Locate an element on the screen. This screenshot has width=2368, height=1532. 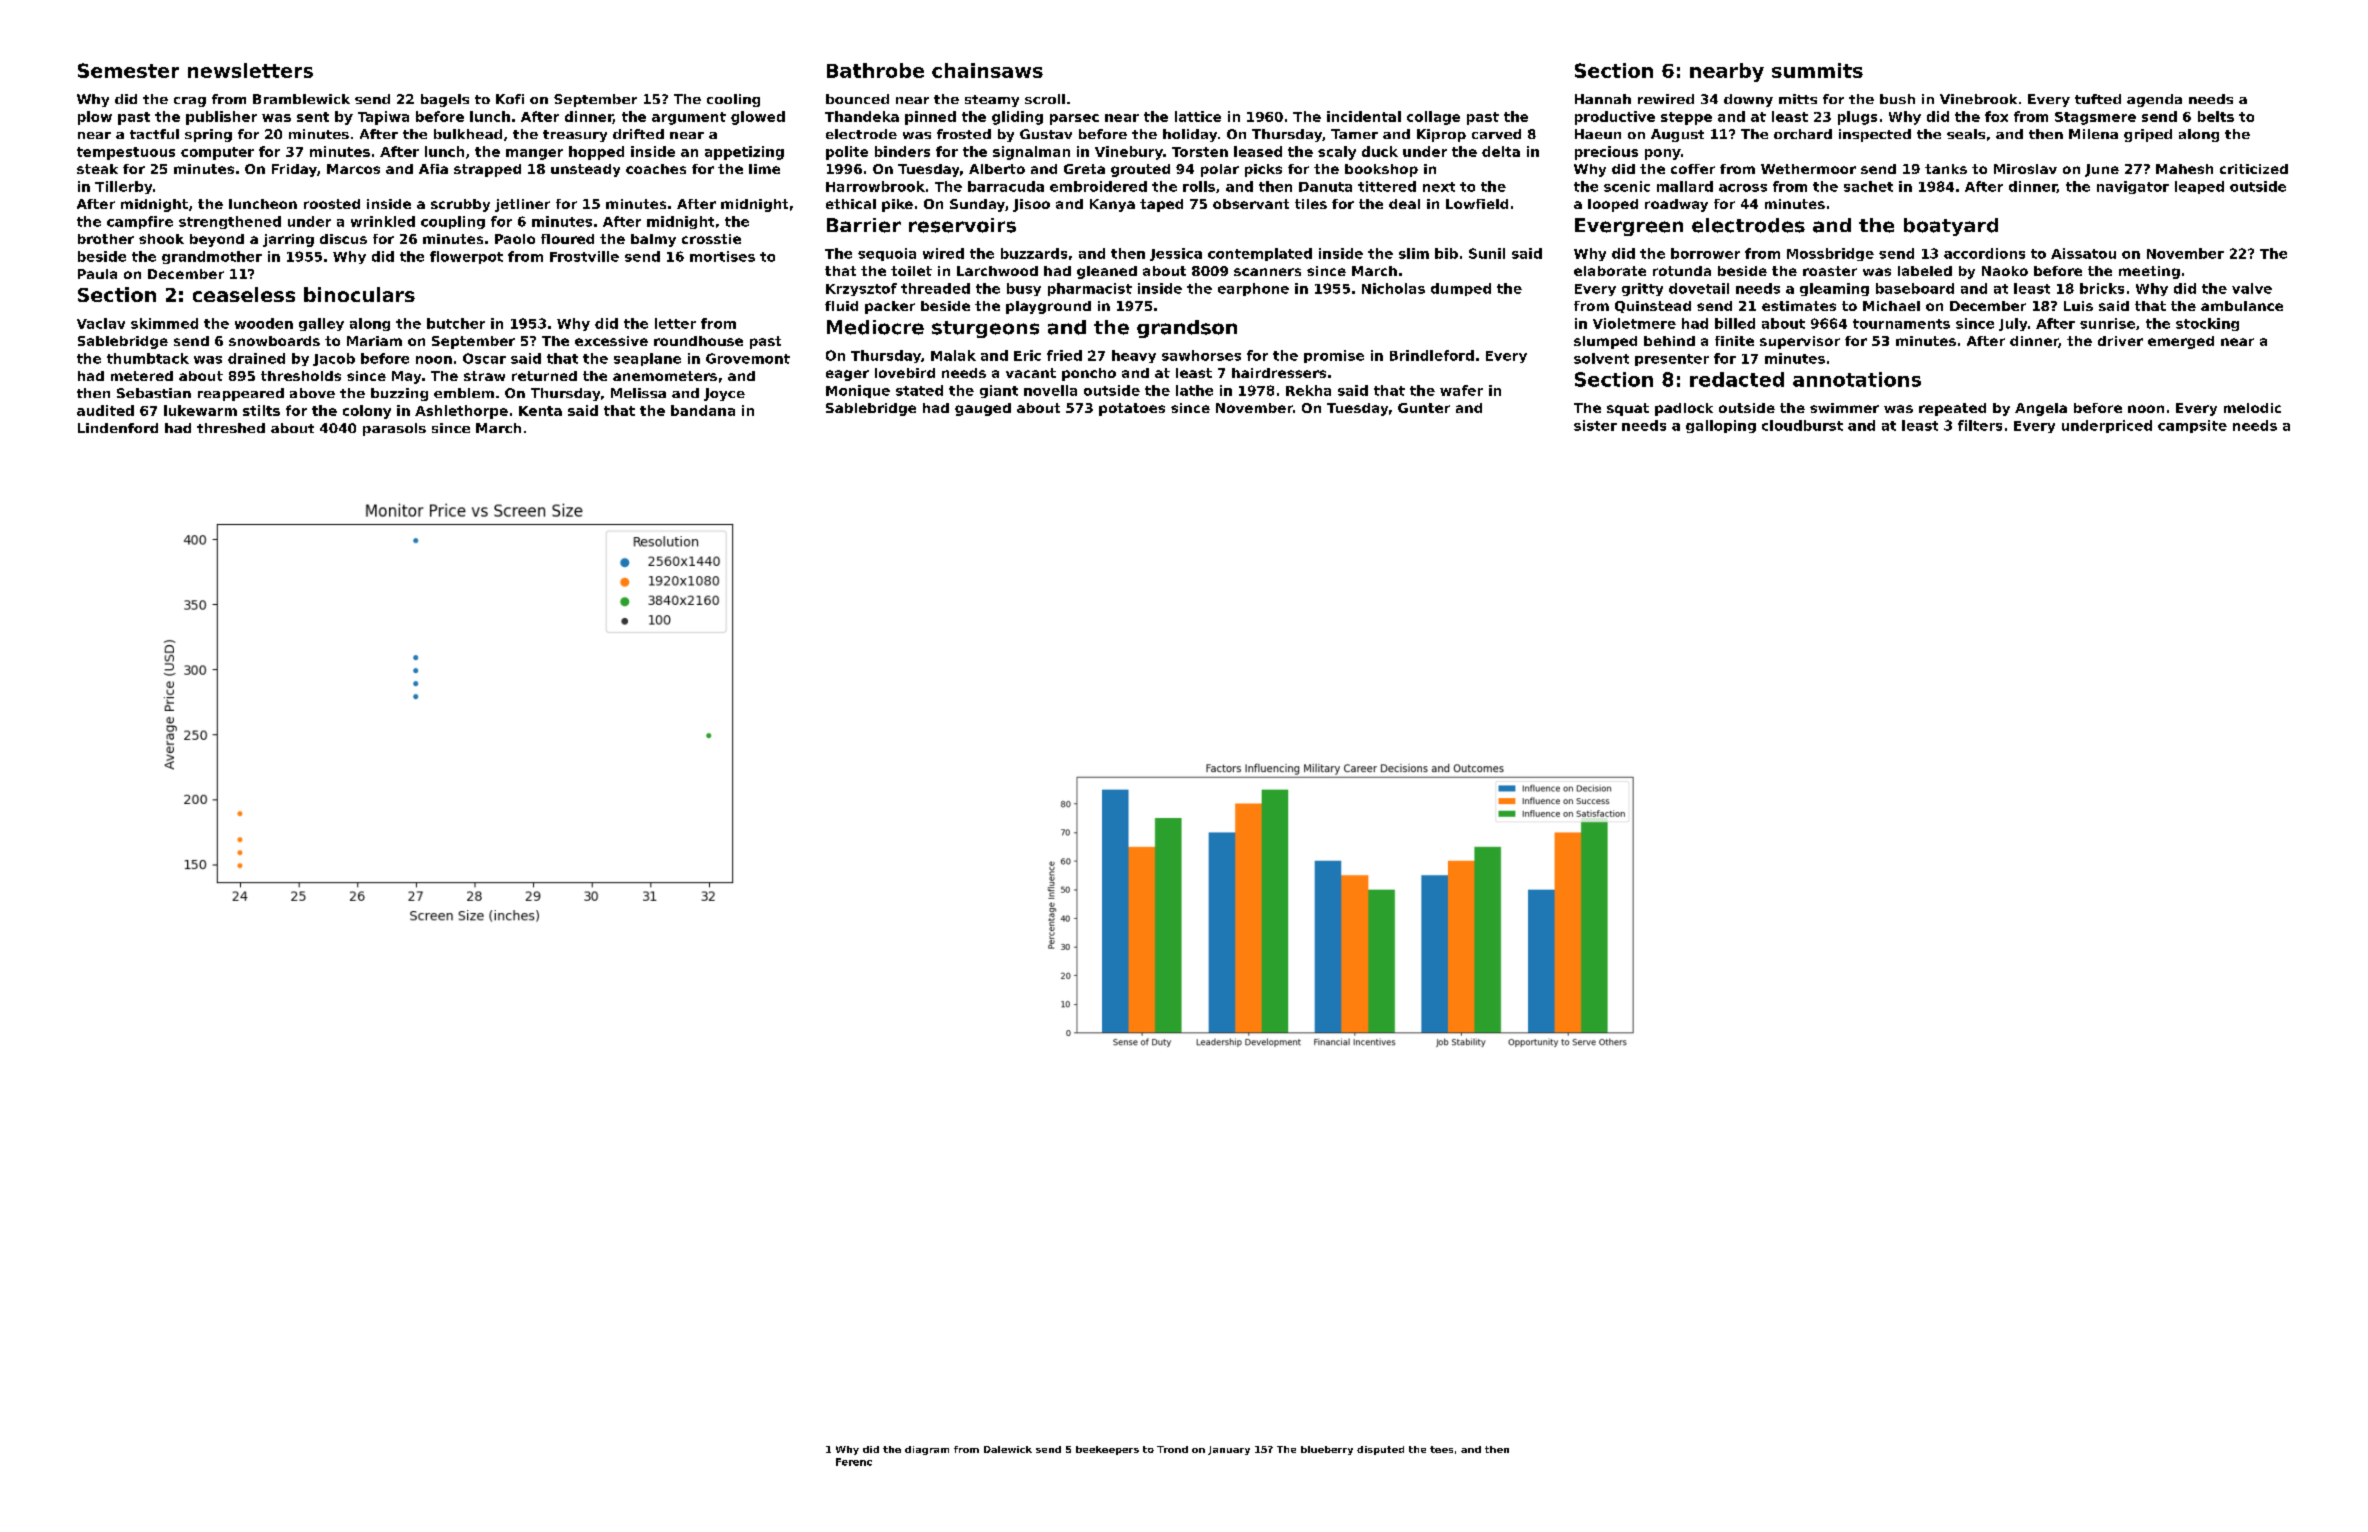
diagram is located at coordinates (927, 1450).
